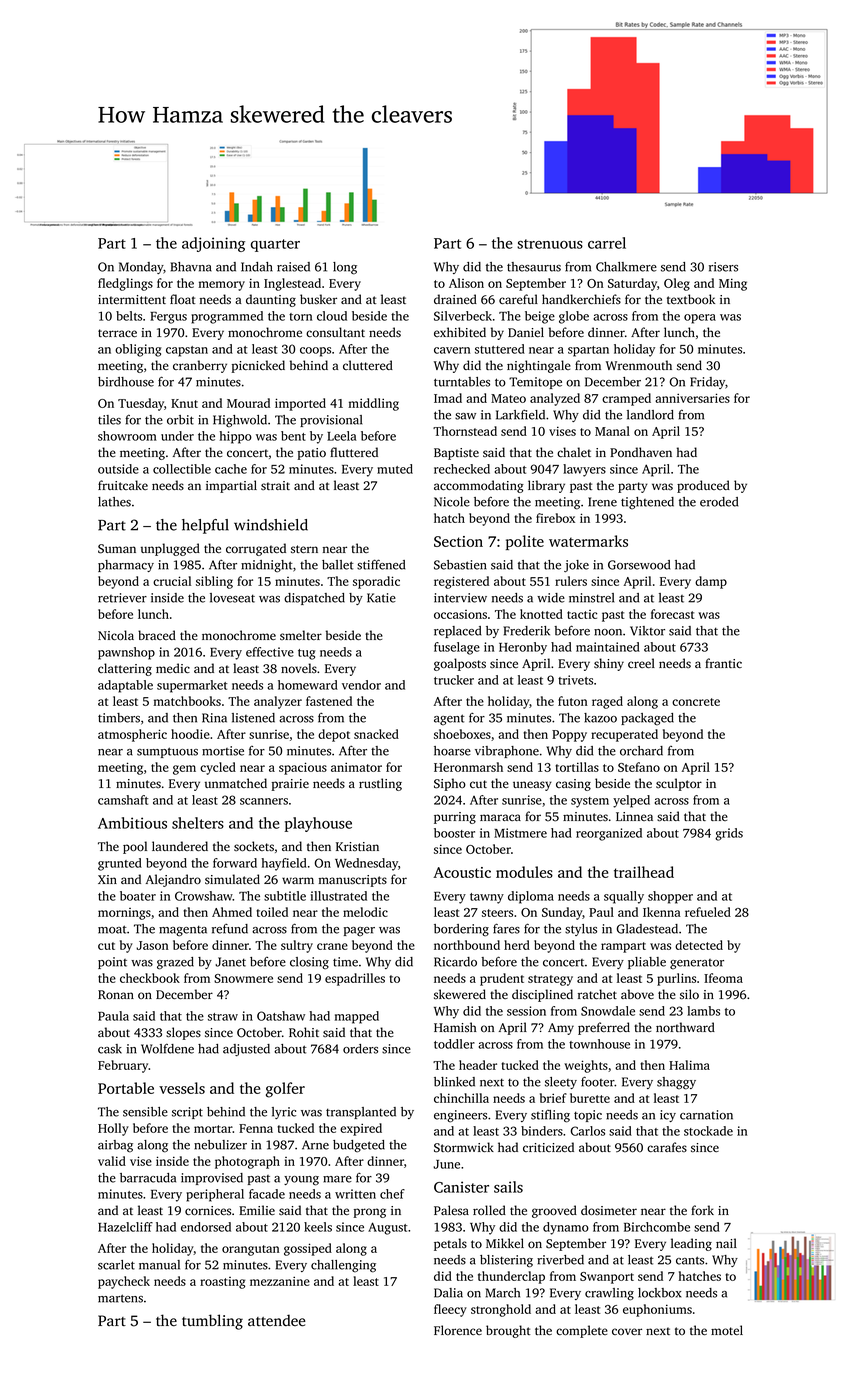 The height and width of the image is (1400, 849). Describe the element at coordinates (703, 486) in the image. I see `produced` at that location.
